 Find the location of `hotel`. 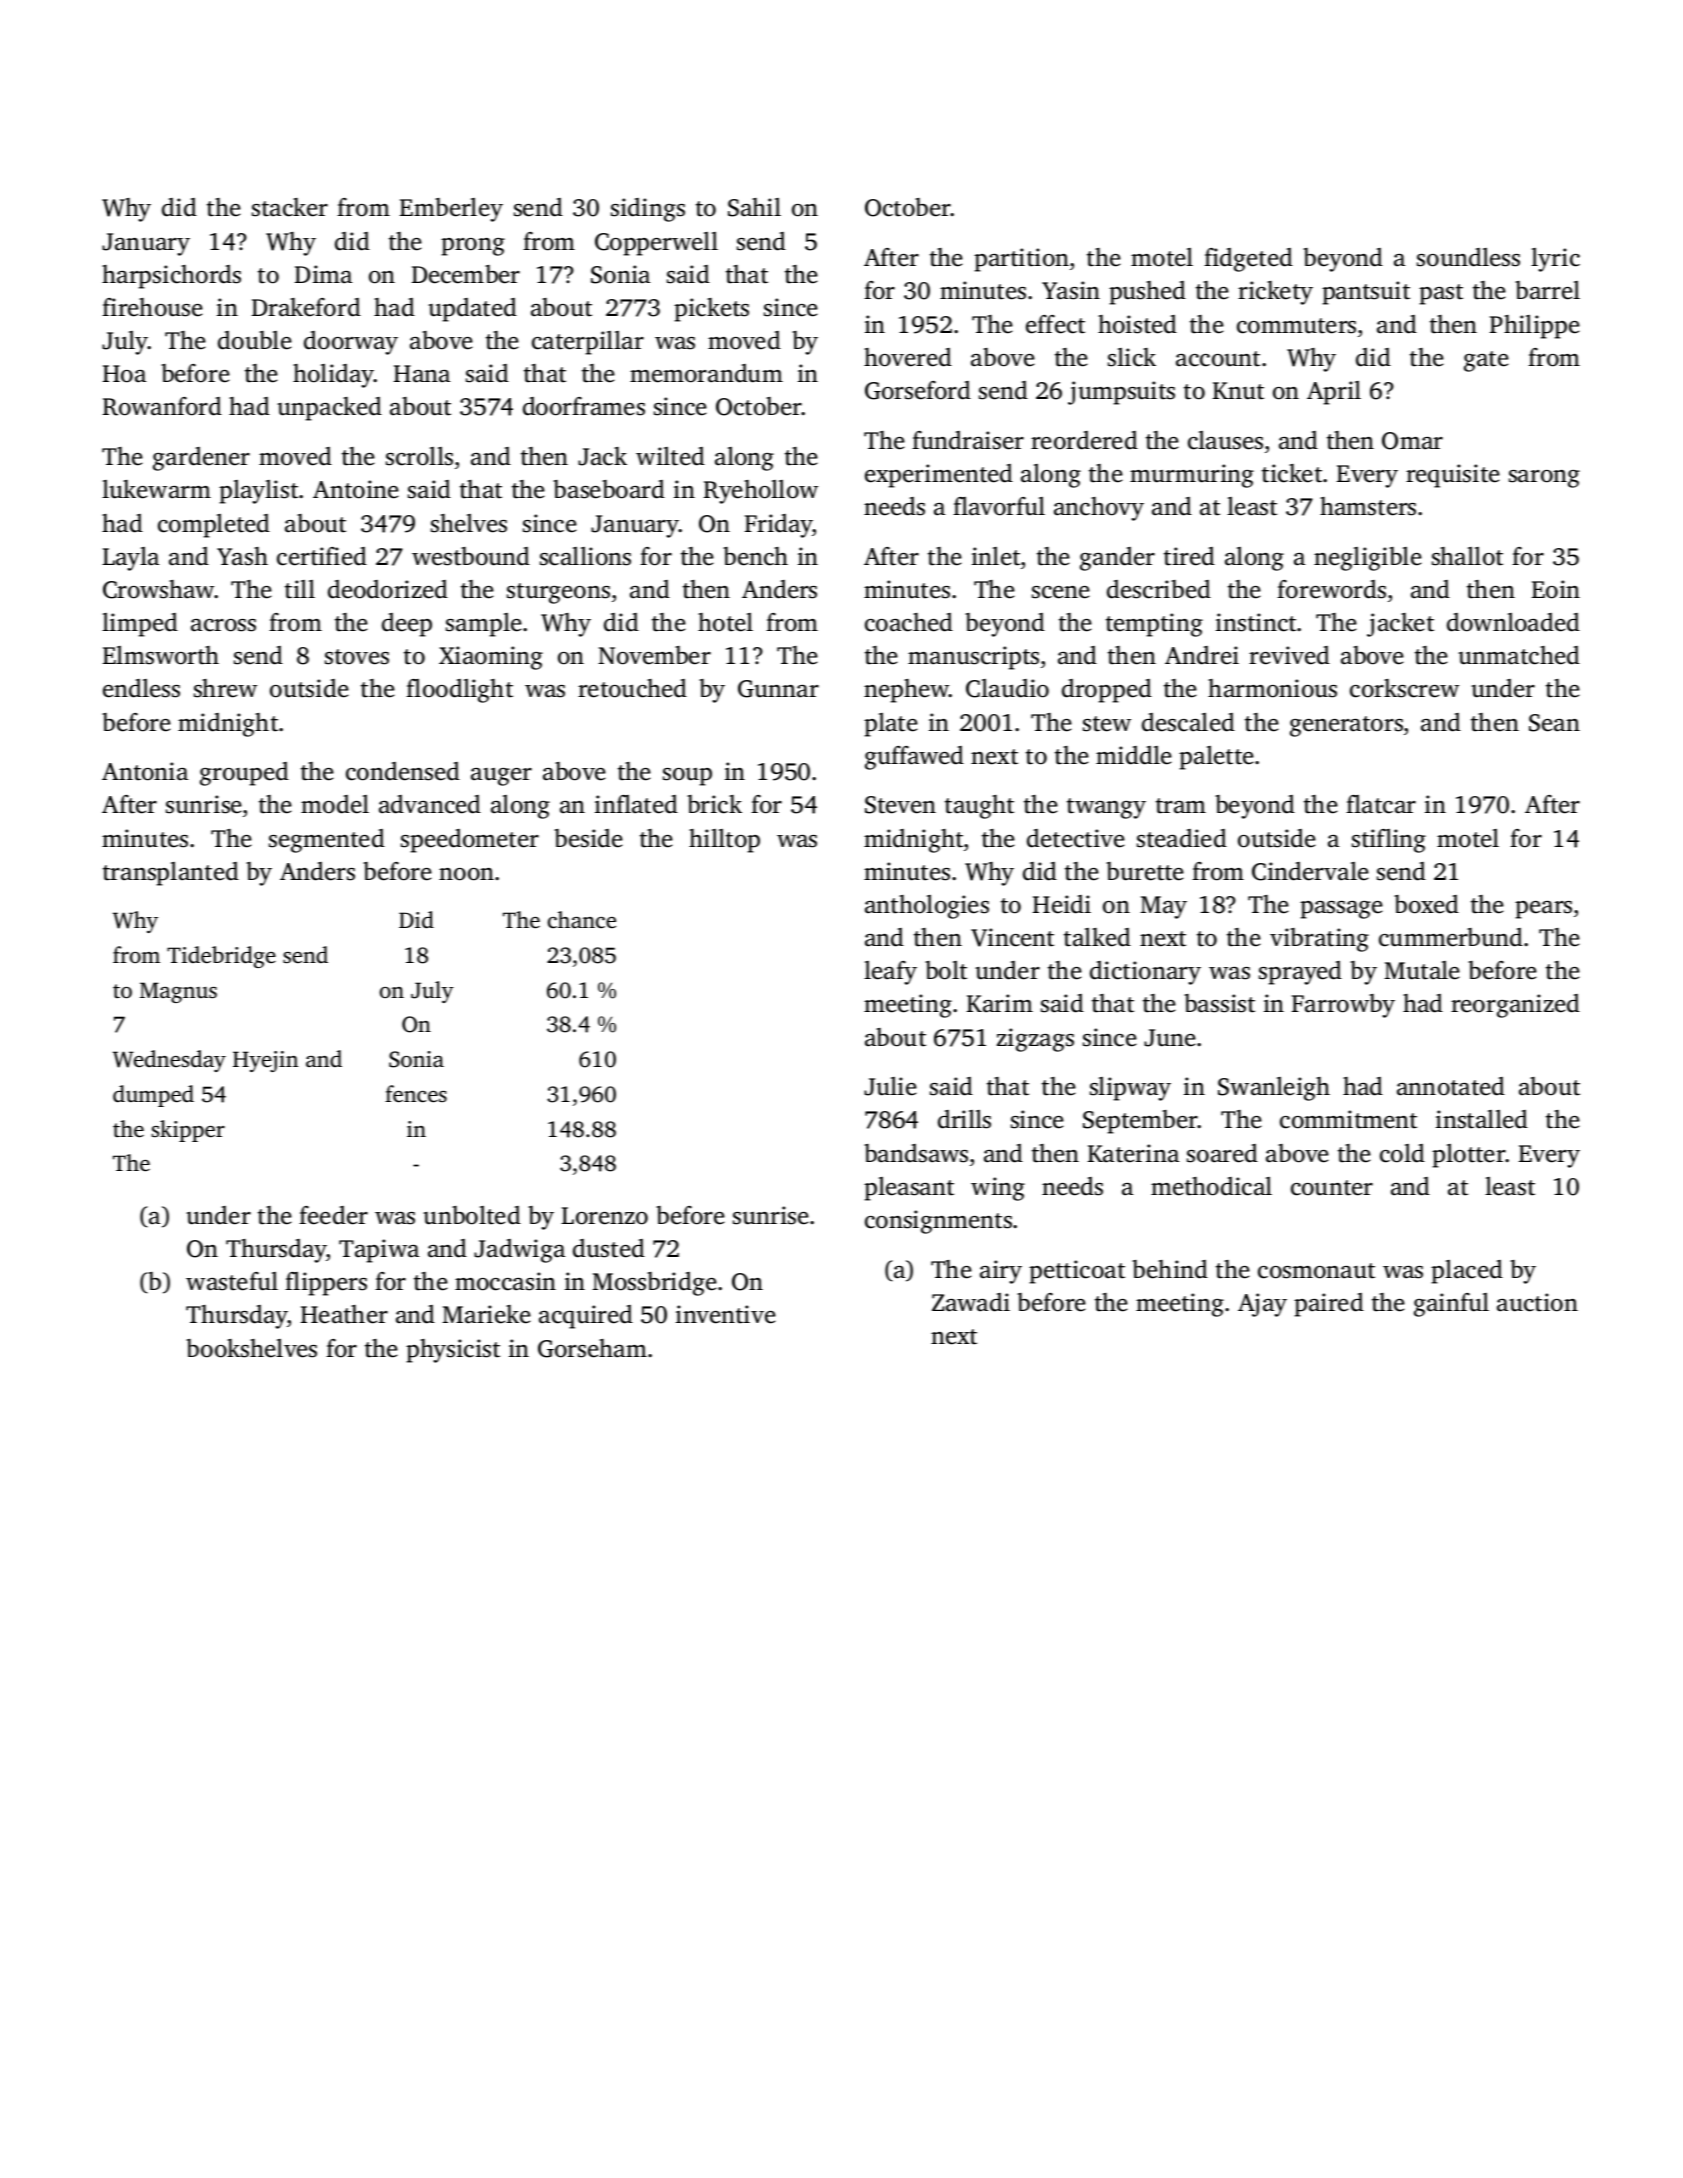

hotel is located at coordinates (725, 622).
